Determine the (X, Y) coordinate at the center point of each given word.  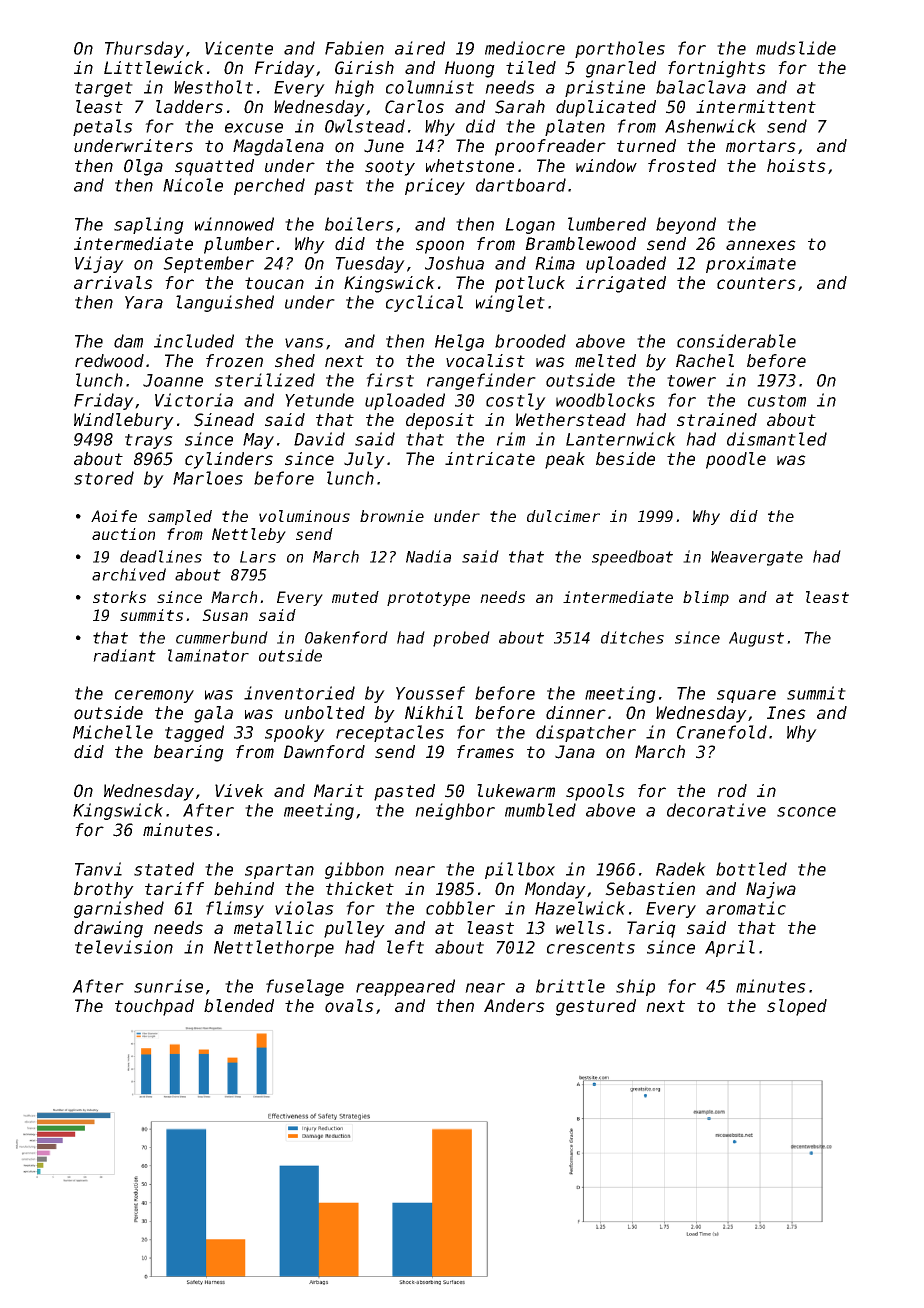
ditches (632, 637)
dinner (576, 713)
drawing (108, 929)
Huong (470, 69)
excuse (254, 128)
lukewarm (516, 791)
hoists (796, 166)
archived (129, 574)
